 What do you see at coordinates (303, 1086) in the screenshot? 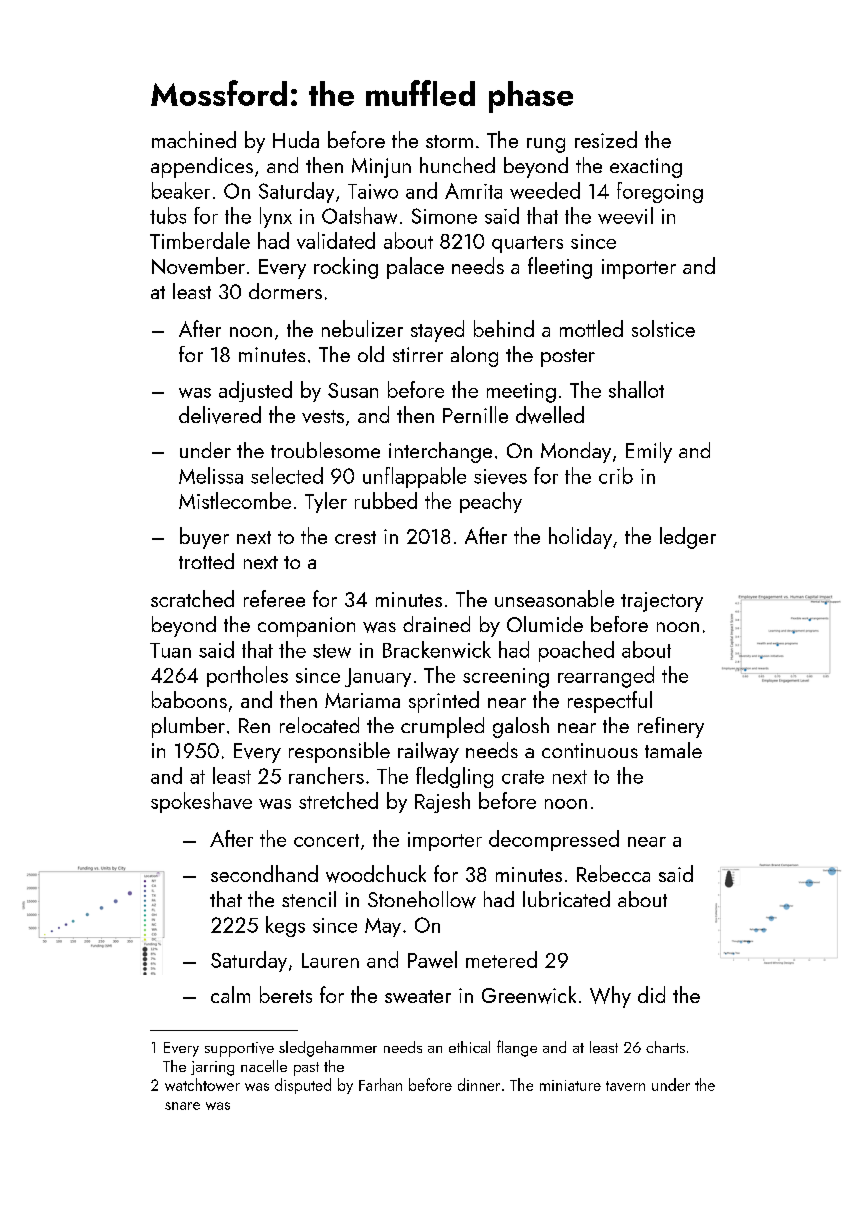
I see `disputed` at bounding box center [303, 1086].
